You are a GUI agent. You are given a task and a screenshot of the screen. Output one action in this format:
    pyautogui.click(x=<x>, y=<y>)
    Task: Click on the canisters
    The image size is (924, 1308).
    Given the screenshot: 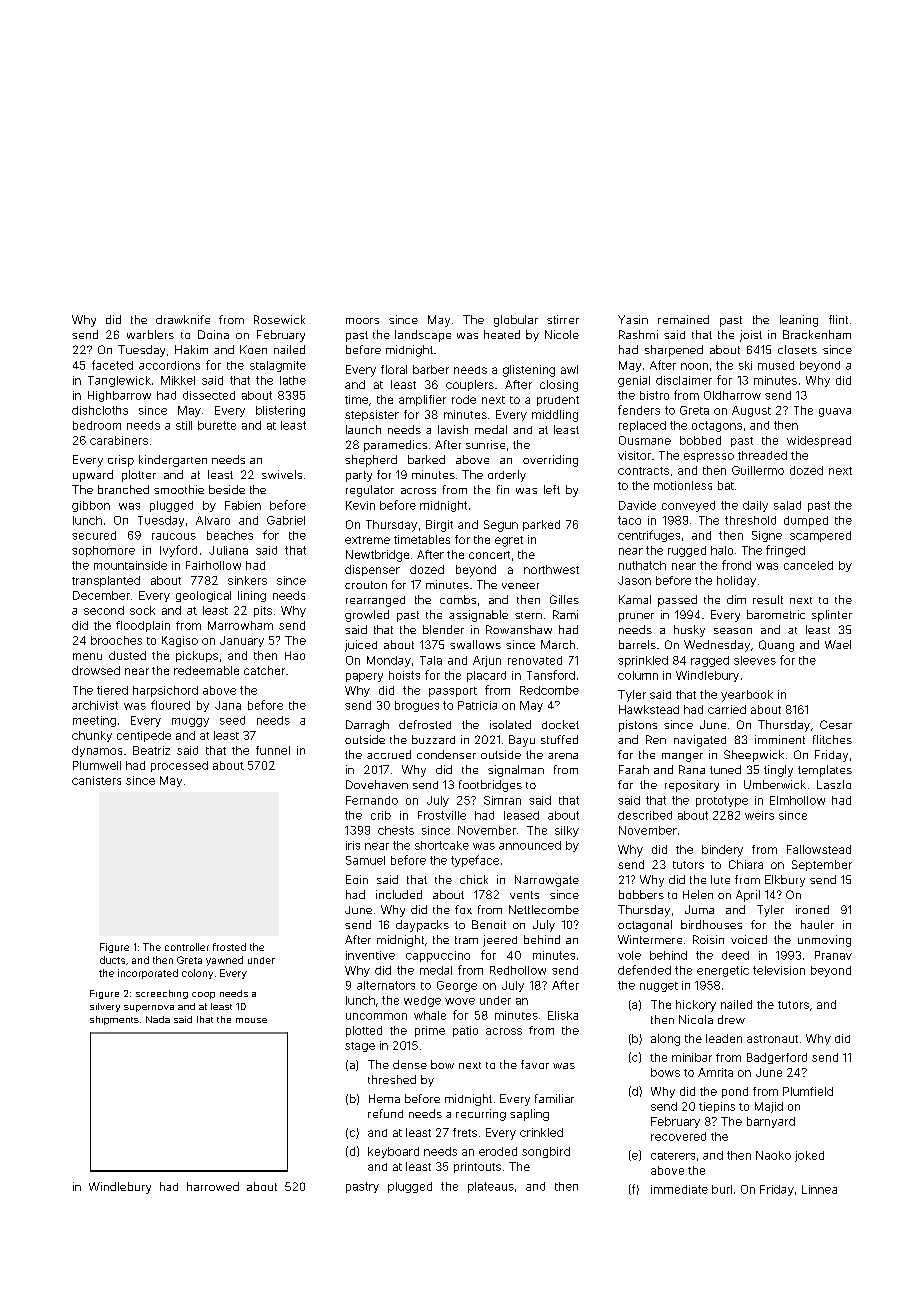 What is the action you would take?
    pyautogui.click(x=96, y=780)
